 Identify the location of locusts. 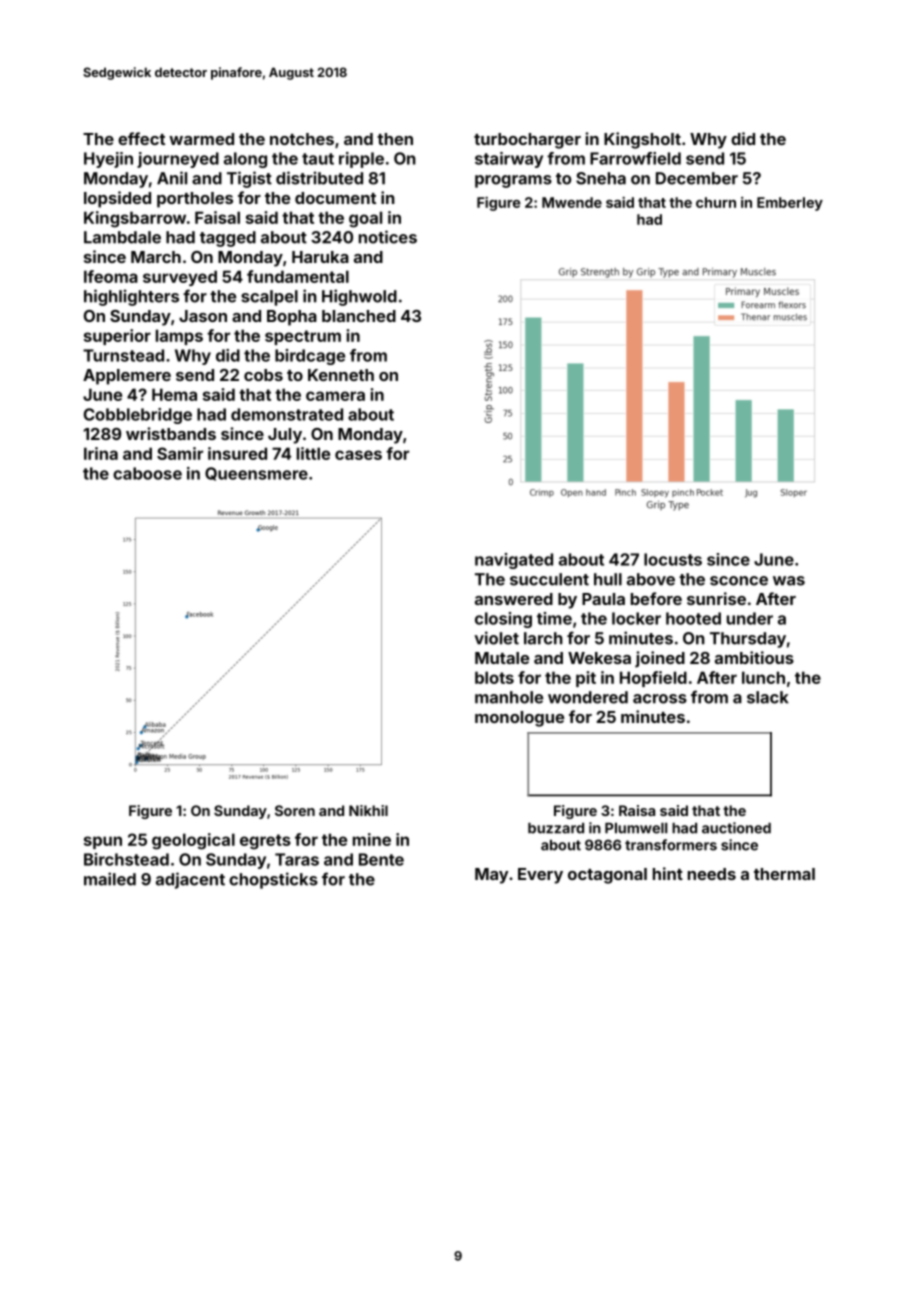
(673, 559).
